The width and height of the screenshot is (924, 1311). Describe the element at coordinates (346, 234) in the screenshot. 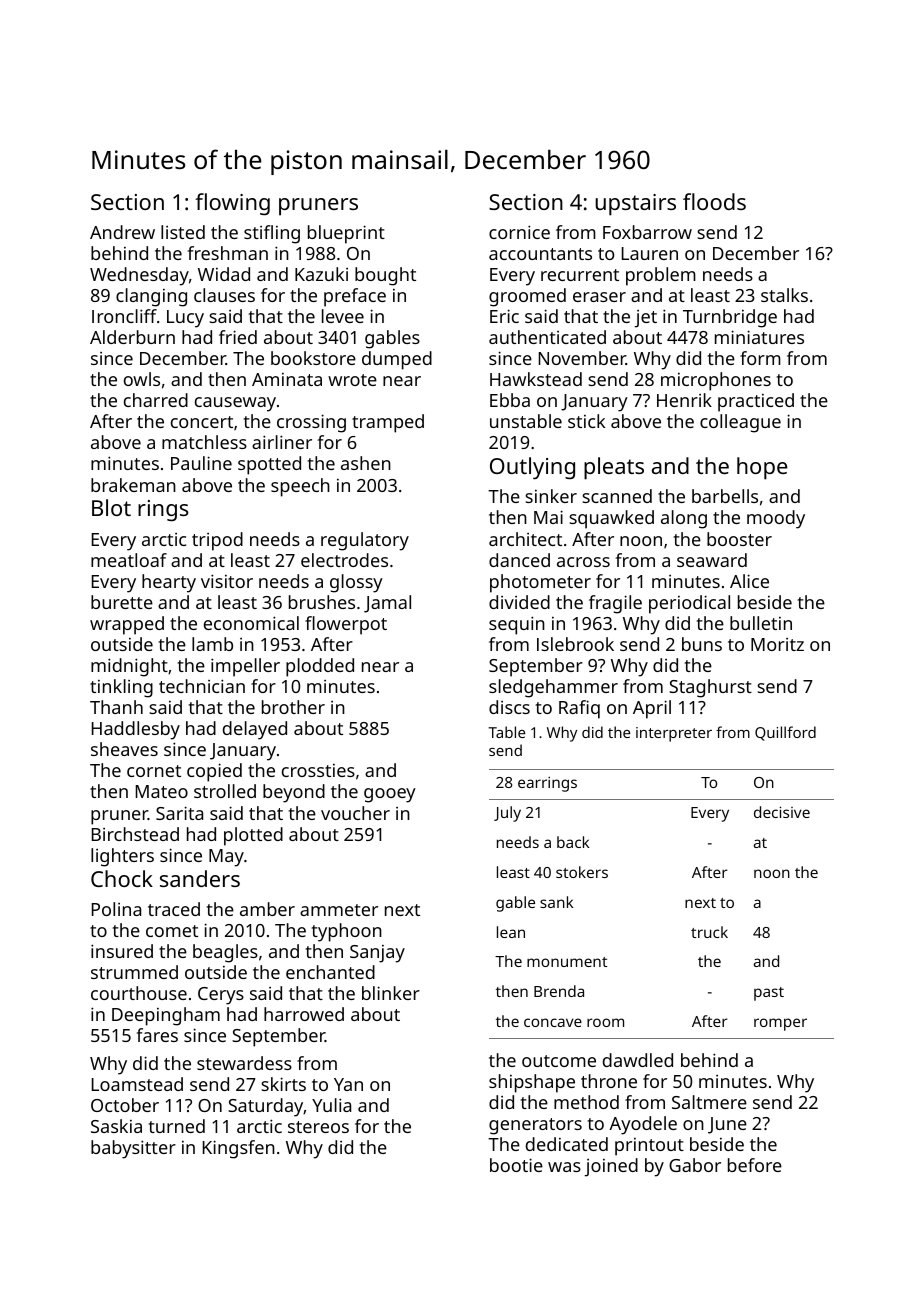

I see `blueprint` at that location.
